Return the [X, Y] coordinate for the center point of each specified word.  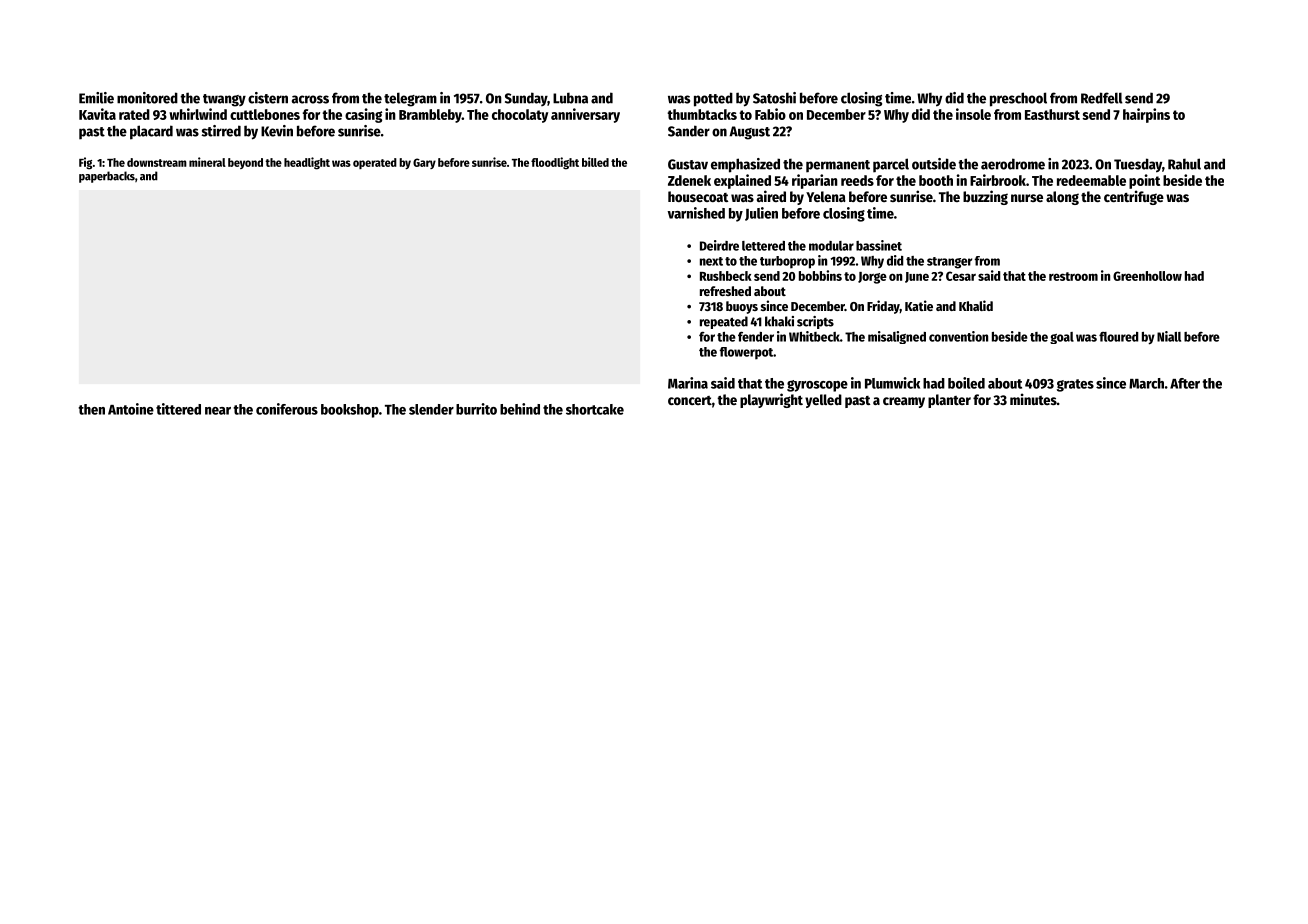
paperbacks [107, 177]
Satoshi [774, 98]
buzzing [985, 197]
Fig [85, 163]
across [310, 99]
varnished [696, 213]
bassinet [879, 245]
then [91, 409]
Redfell [1102, 98]
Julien [761, 214]
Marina [688, 383]
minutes [1033, 399]
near [218, 411]
